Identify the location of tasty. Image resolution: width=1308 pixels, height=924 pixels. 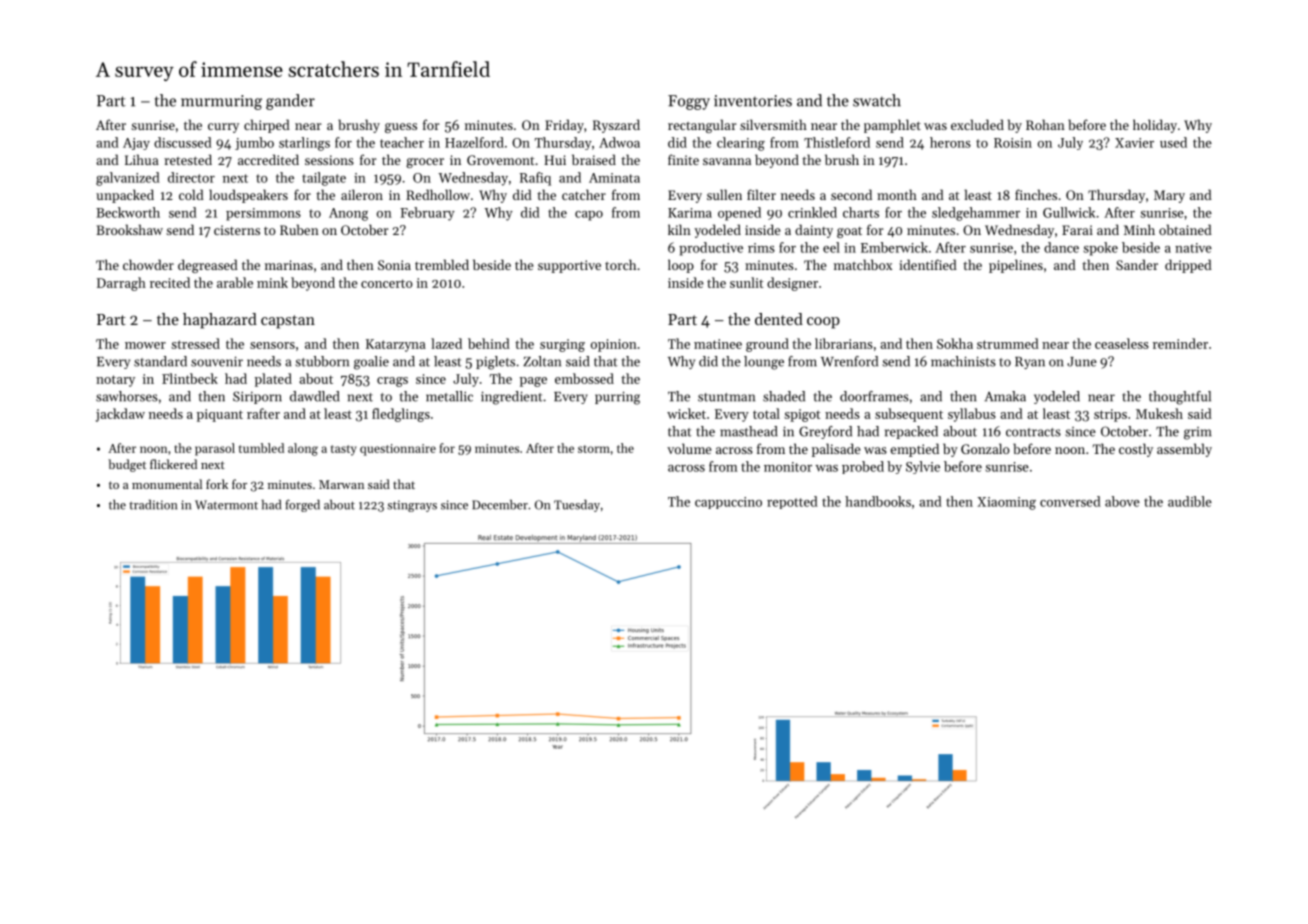
(343, 450).
